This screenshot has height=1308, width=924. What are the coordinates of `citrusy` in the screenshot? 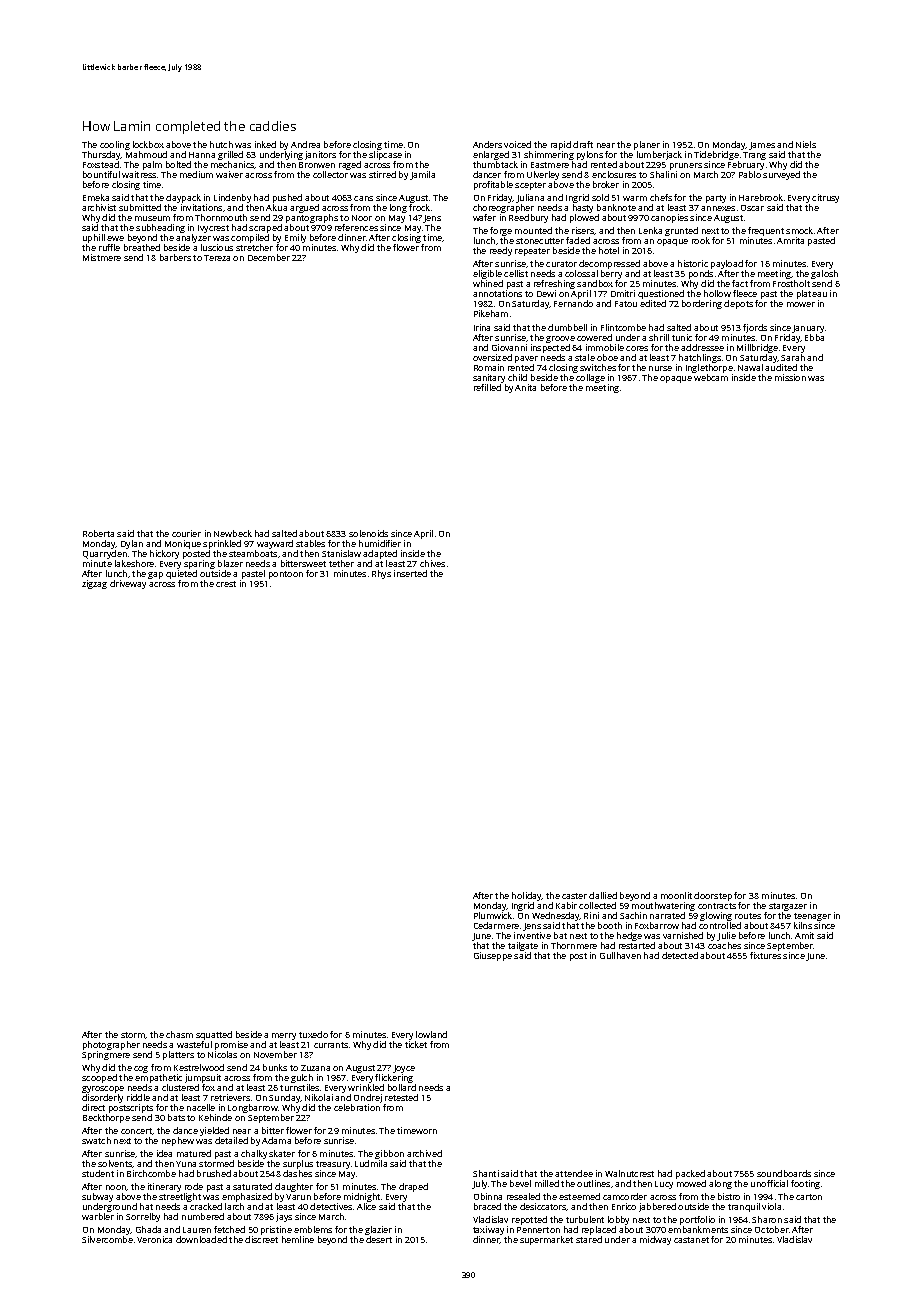 It's located at (825, 198).
